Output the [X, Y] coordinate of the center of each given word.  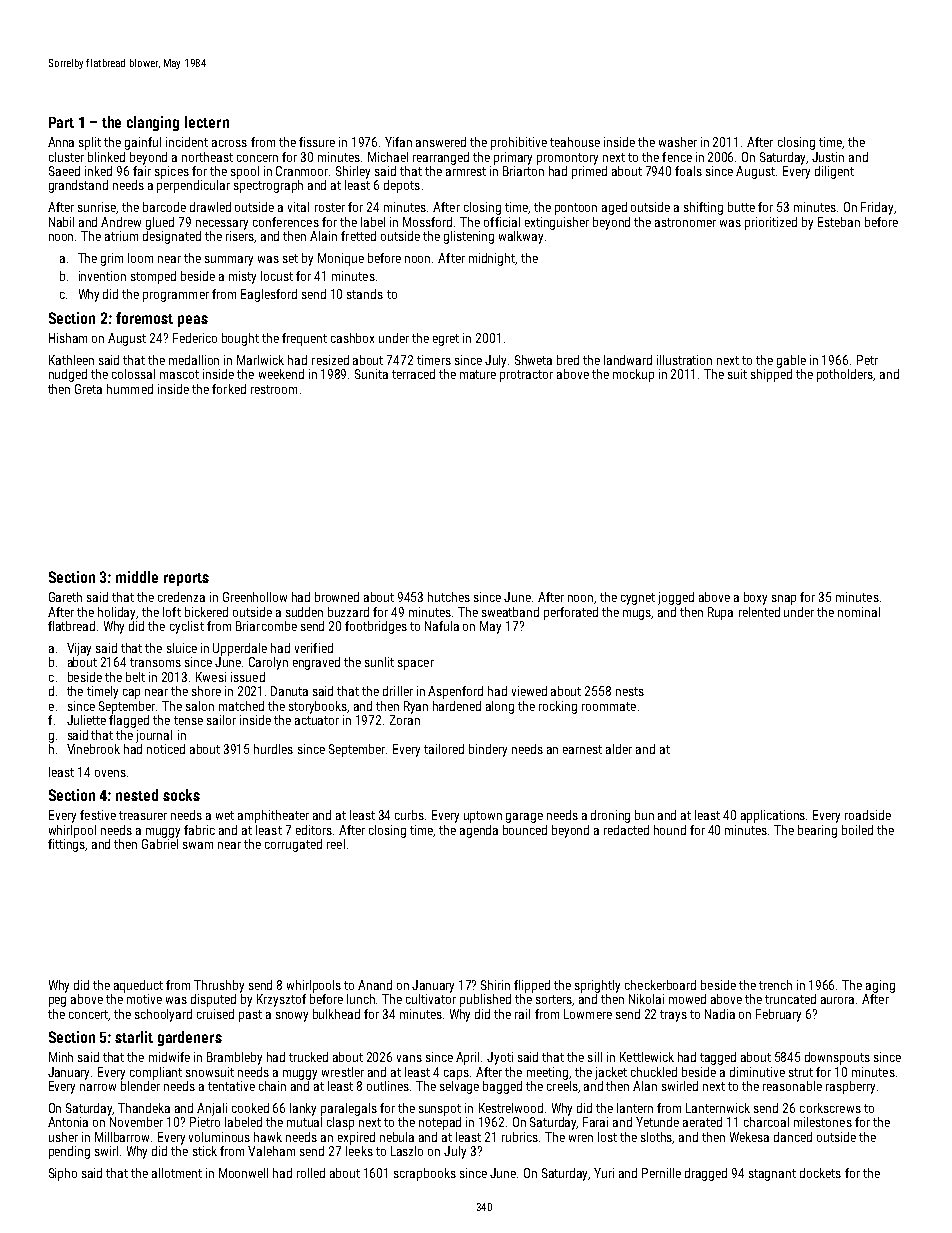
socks [181, 795]
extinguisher [557, 223]
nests [630, 691]
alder [619, 749]
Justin [828, 157]
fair [142, 171]
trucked [308, 1057]
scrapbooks [425, 1174]
